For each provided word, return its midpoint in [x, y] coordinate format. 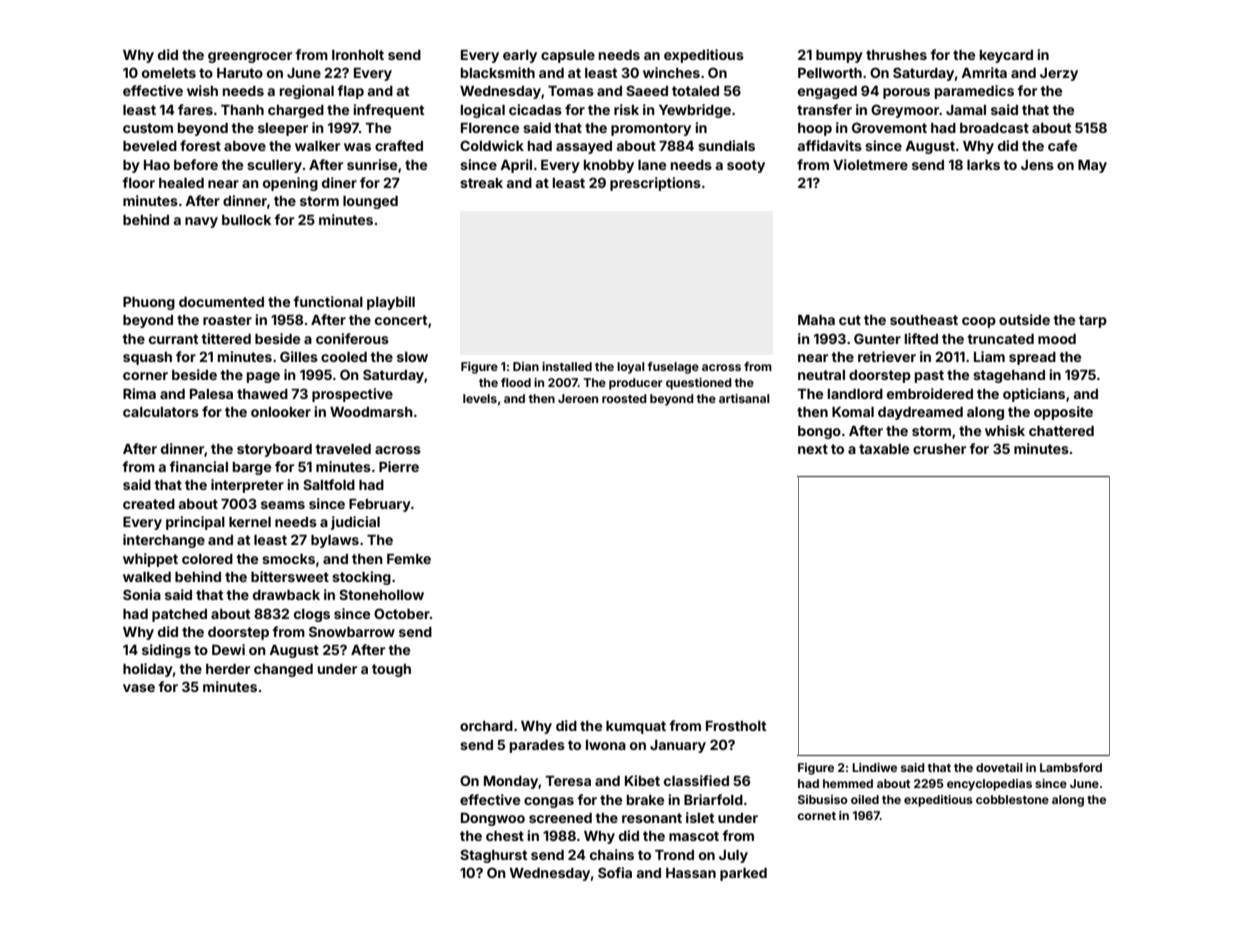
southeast [924, 320]
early [520, 56]
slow [412, 357]
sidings [166, 651]
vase [139, 688]
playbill [391, 303]
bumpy [839, 56]
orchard [486, 726]
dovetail [999, 767]
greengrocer [250, 57]
